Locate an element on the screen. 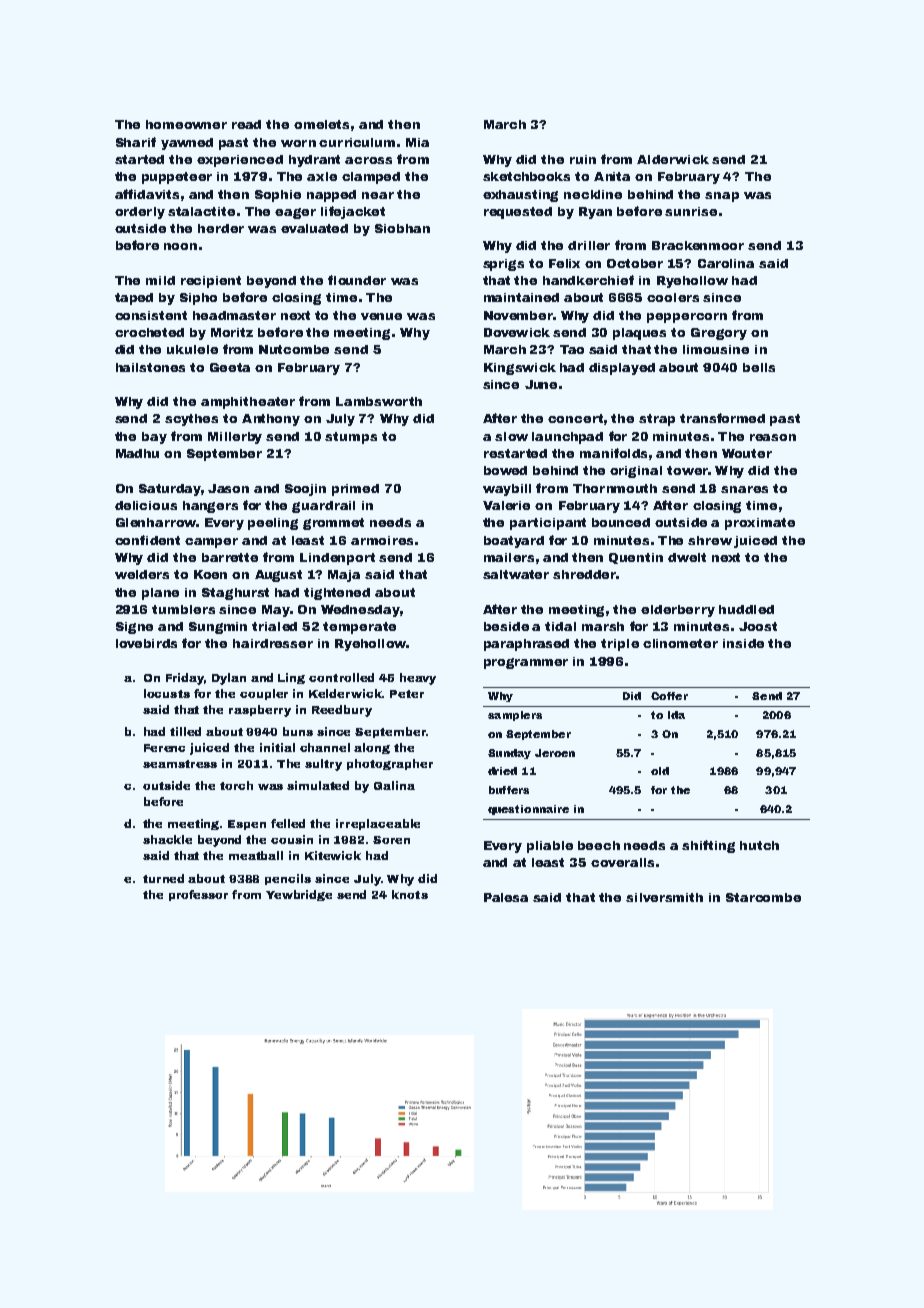 Image resolution: width=924 pixels, height=1308 pixels. lovebirds is located at coordinates (146, 643).
